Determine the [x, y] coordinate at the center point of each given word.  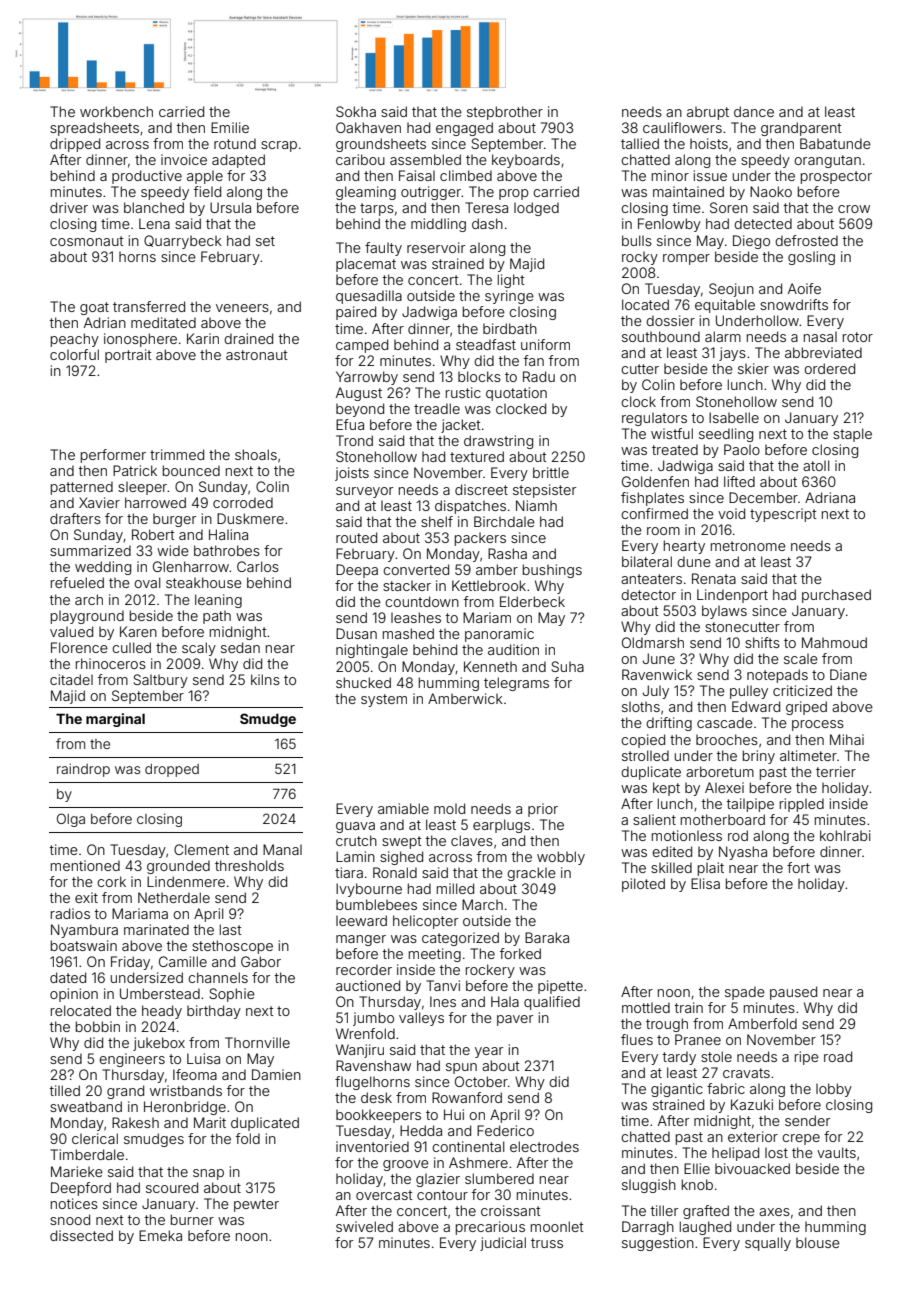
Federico [505, 1130]
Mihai [847, 739]
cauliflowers [682, 127]
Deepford [81, 1189]
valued [71, 631]
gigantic [677, 1090]
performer [113, 456]
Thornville [257, 1042]
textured [477, 456]
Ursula [230, 207]
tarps [377, 209]
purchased [836, 596]
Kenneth [490, 666]
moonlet [557, 1226]
